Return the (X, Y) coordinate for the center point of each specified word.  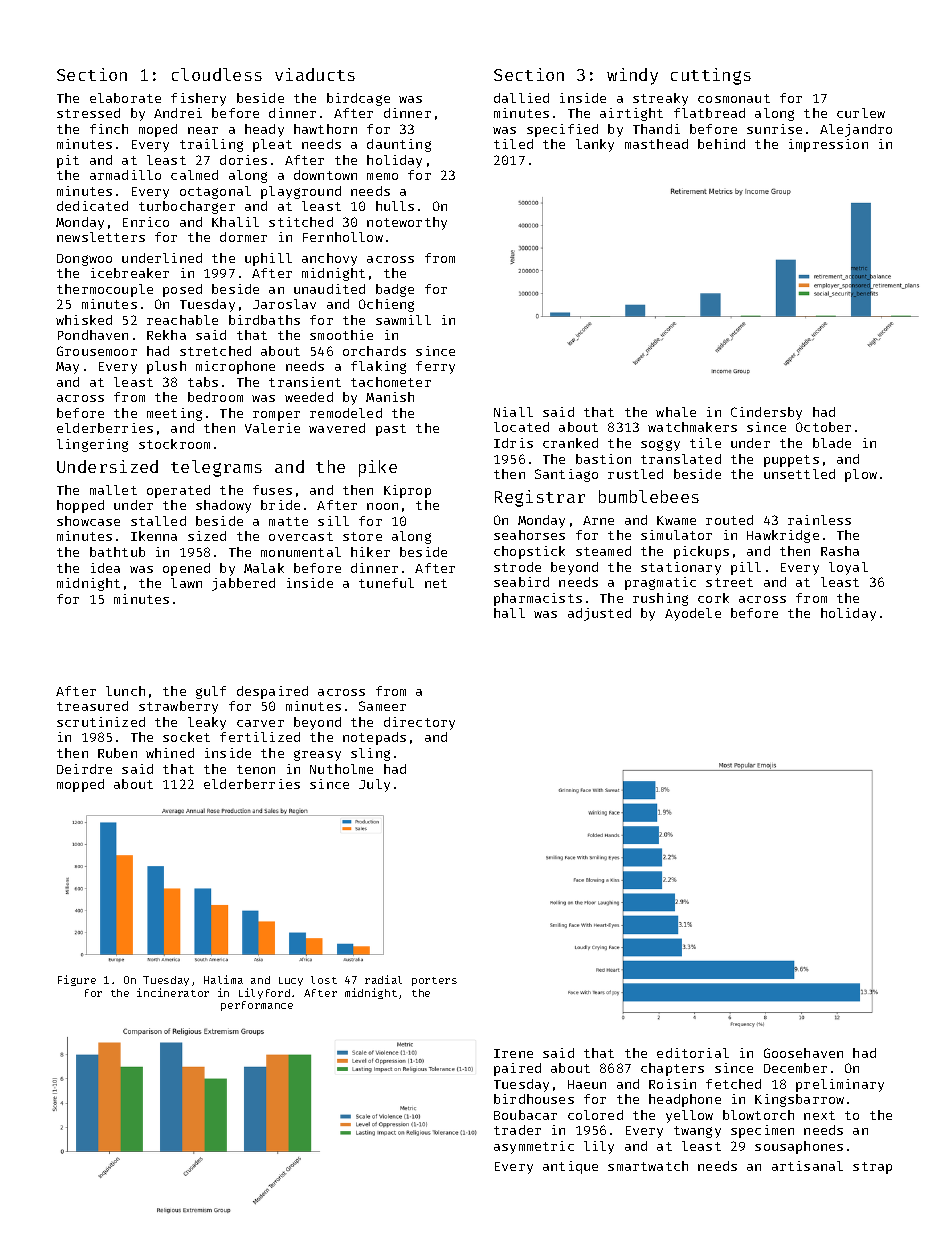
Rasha (840, 551)
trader (517, 1130)
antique (570, 1167)
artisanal (807, 1166)
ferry (435, 367)
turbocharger (187, 207)
